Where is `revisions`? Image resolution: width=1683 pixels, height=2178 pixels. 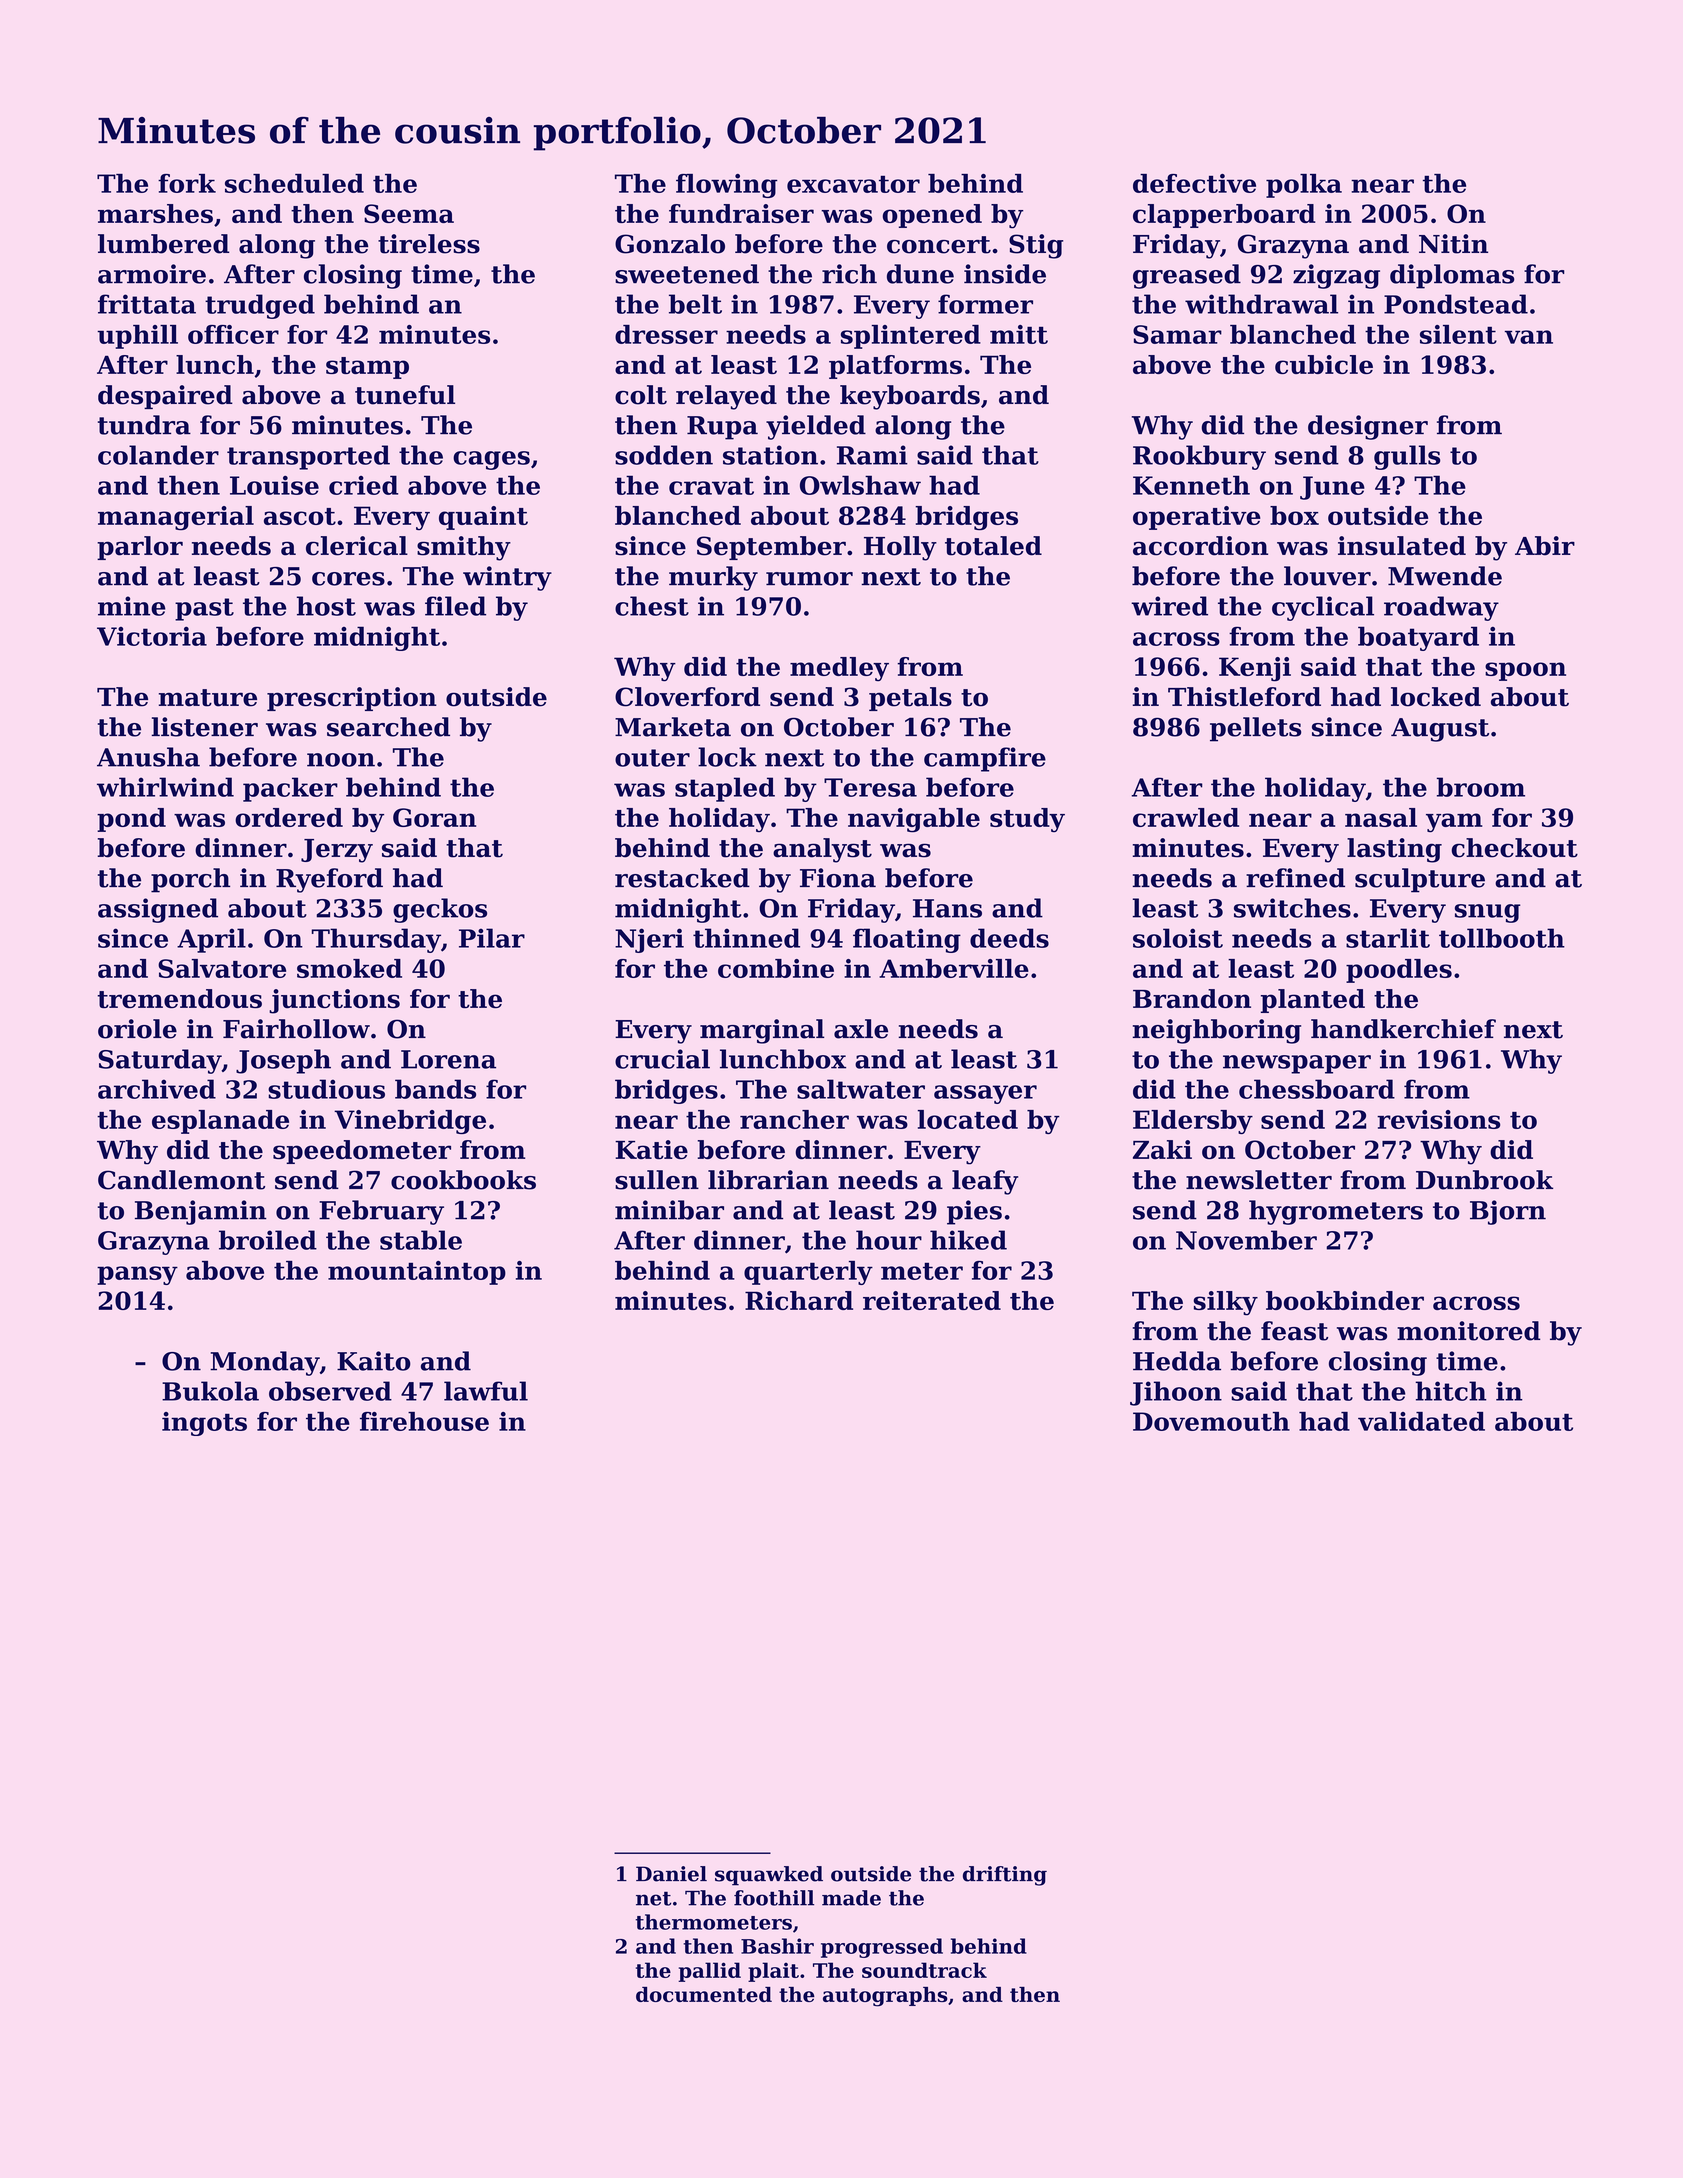
revisions is located at coordinates (1438, 1119).
